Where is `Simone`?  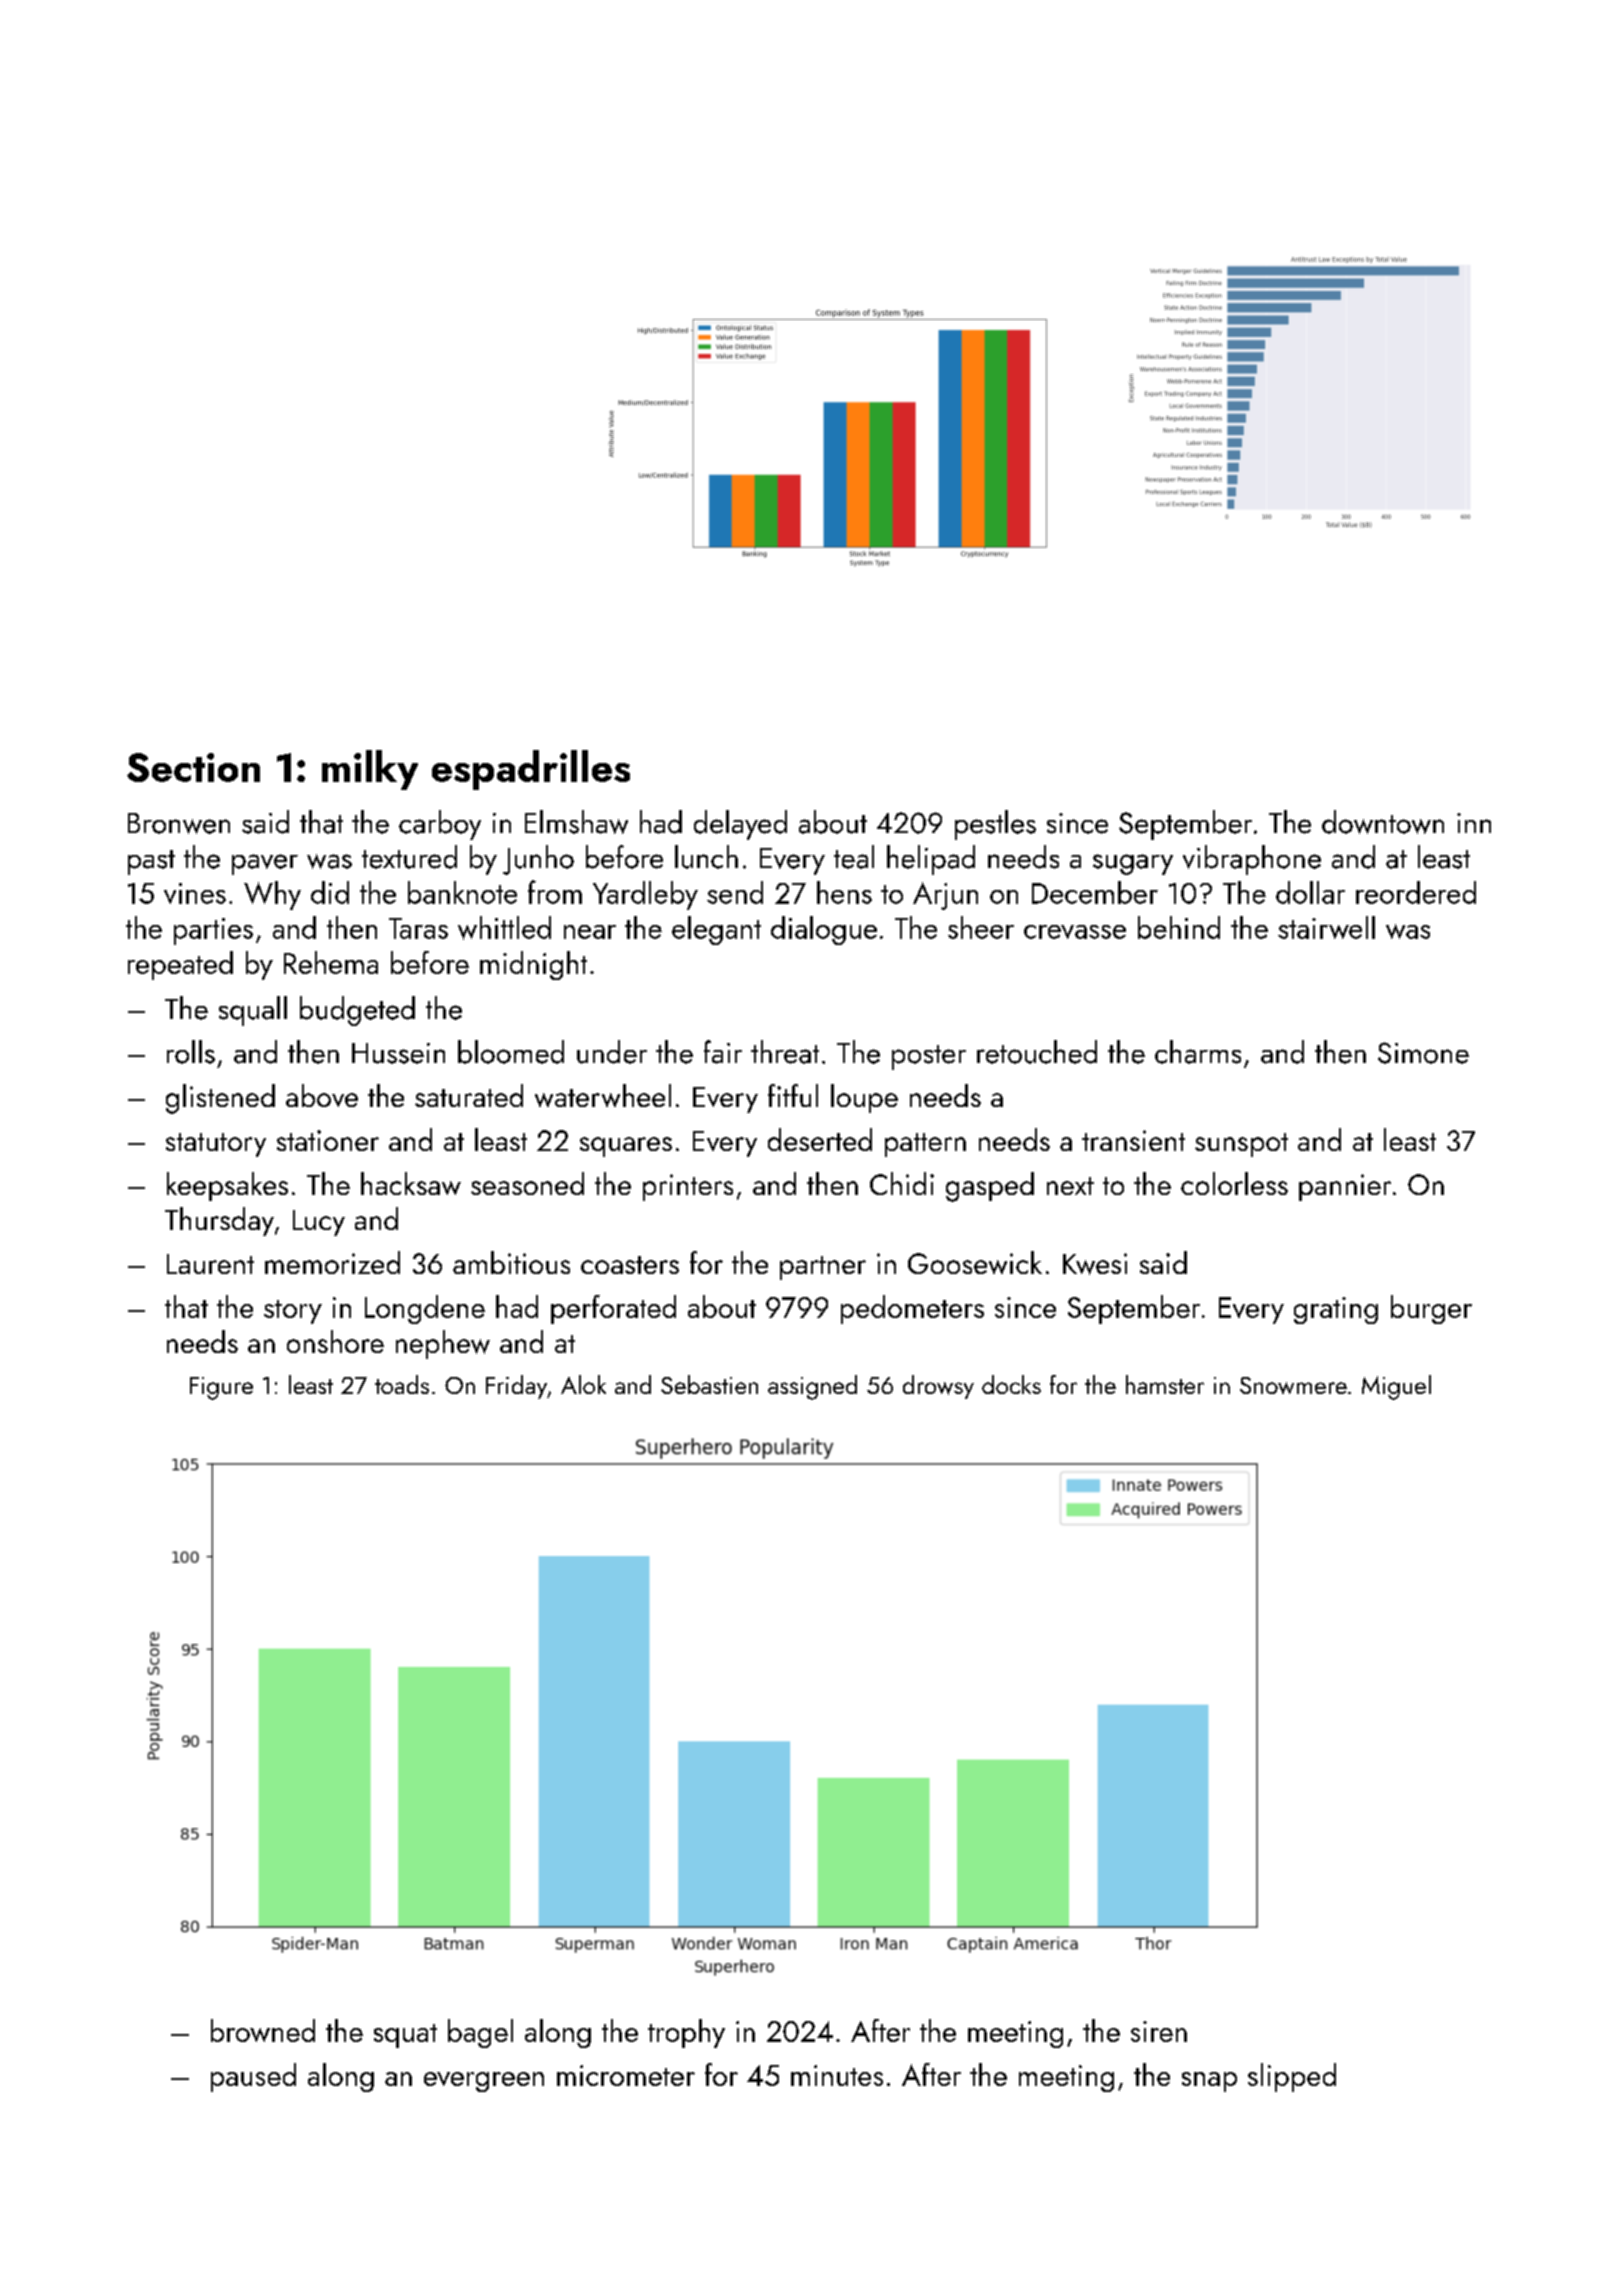
Simone is located at coordinates (1423, 1053).
